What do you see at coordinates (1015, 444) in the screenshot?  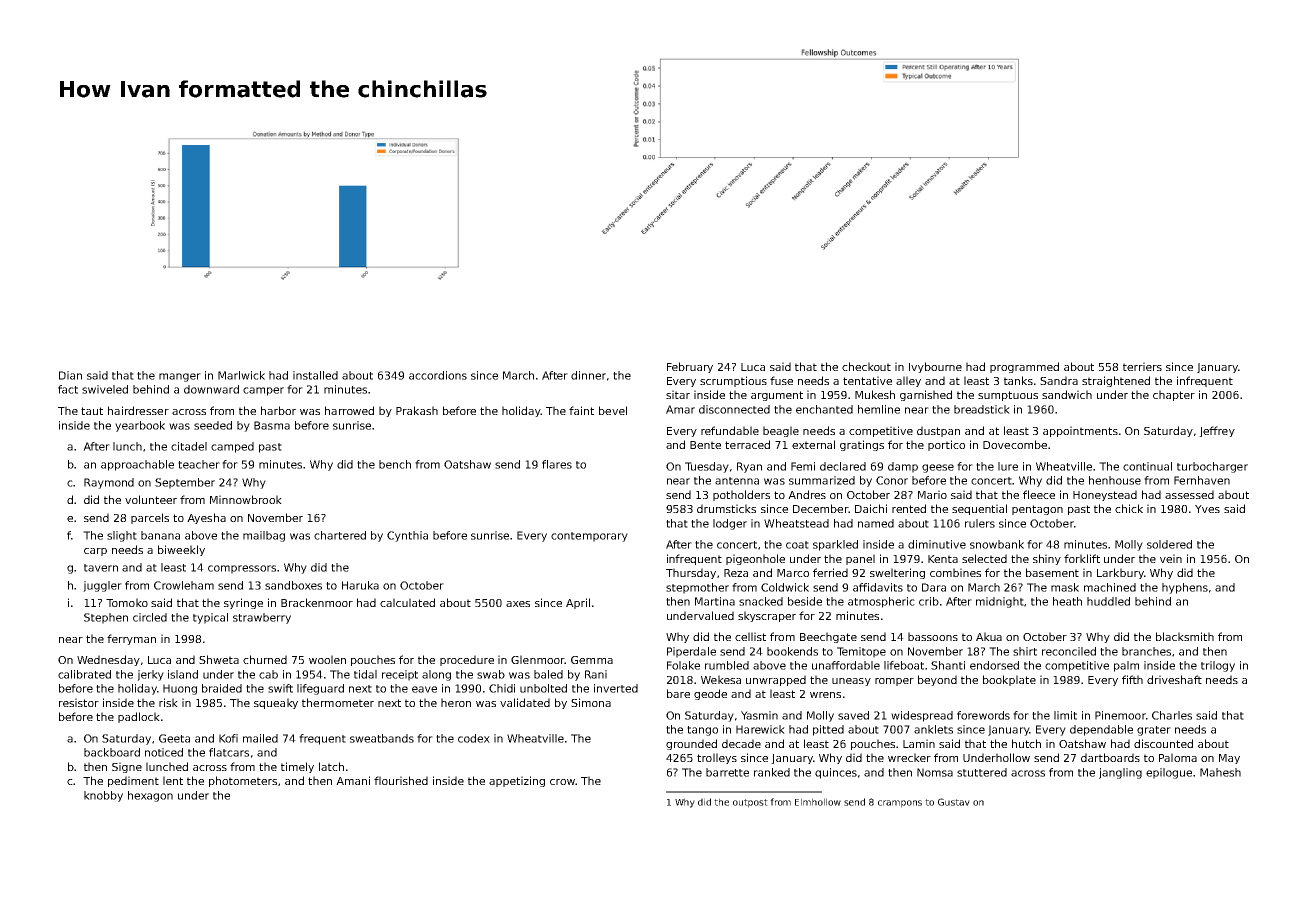 I see `Dovecombe` at bounding box center [1015, 444].
